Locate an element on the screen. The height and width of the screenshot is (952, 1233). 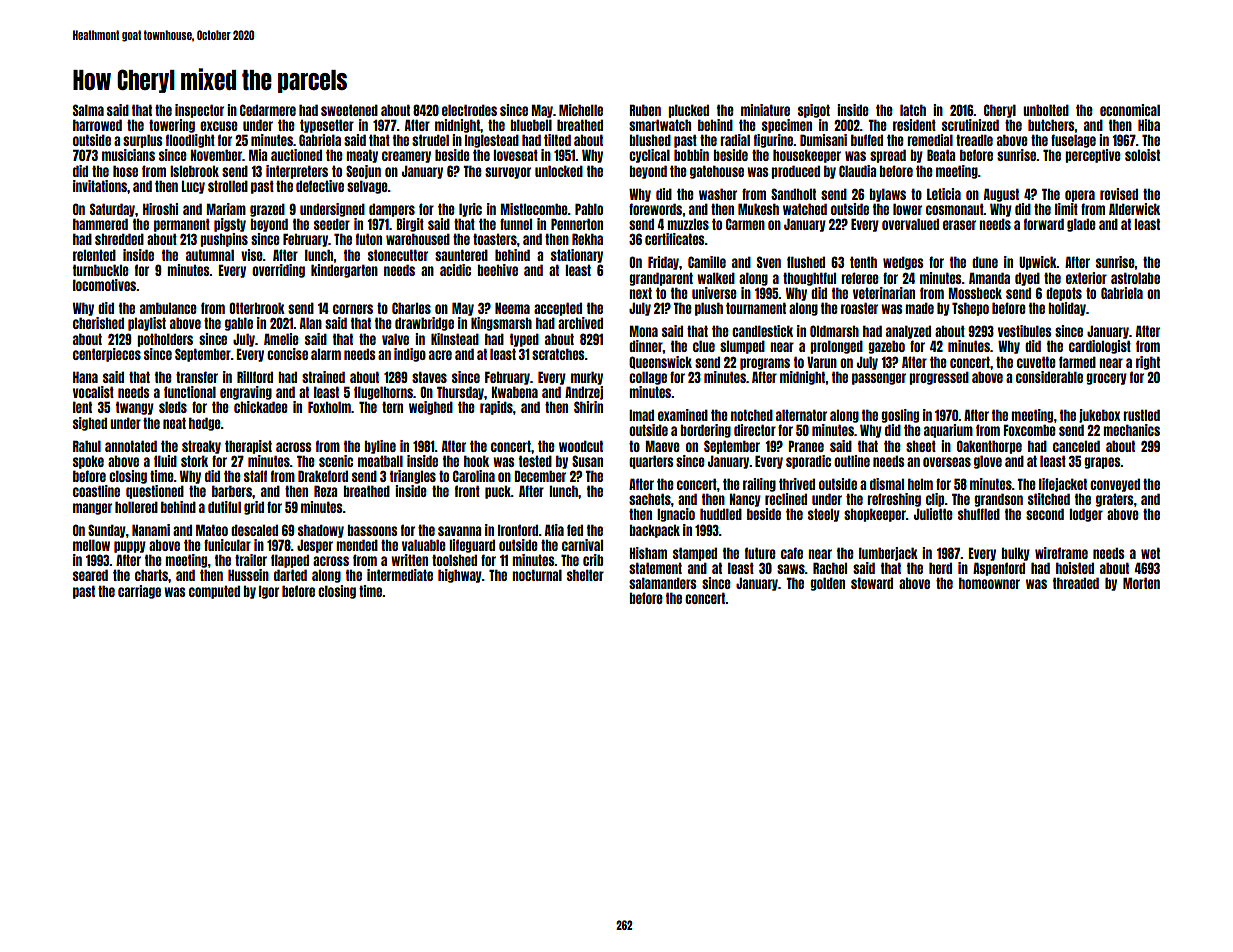
vestibules is located at coordinates (1025, 331).
